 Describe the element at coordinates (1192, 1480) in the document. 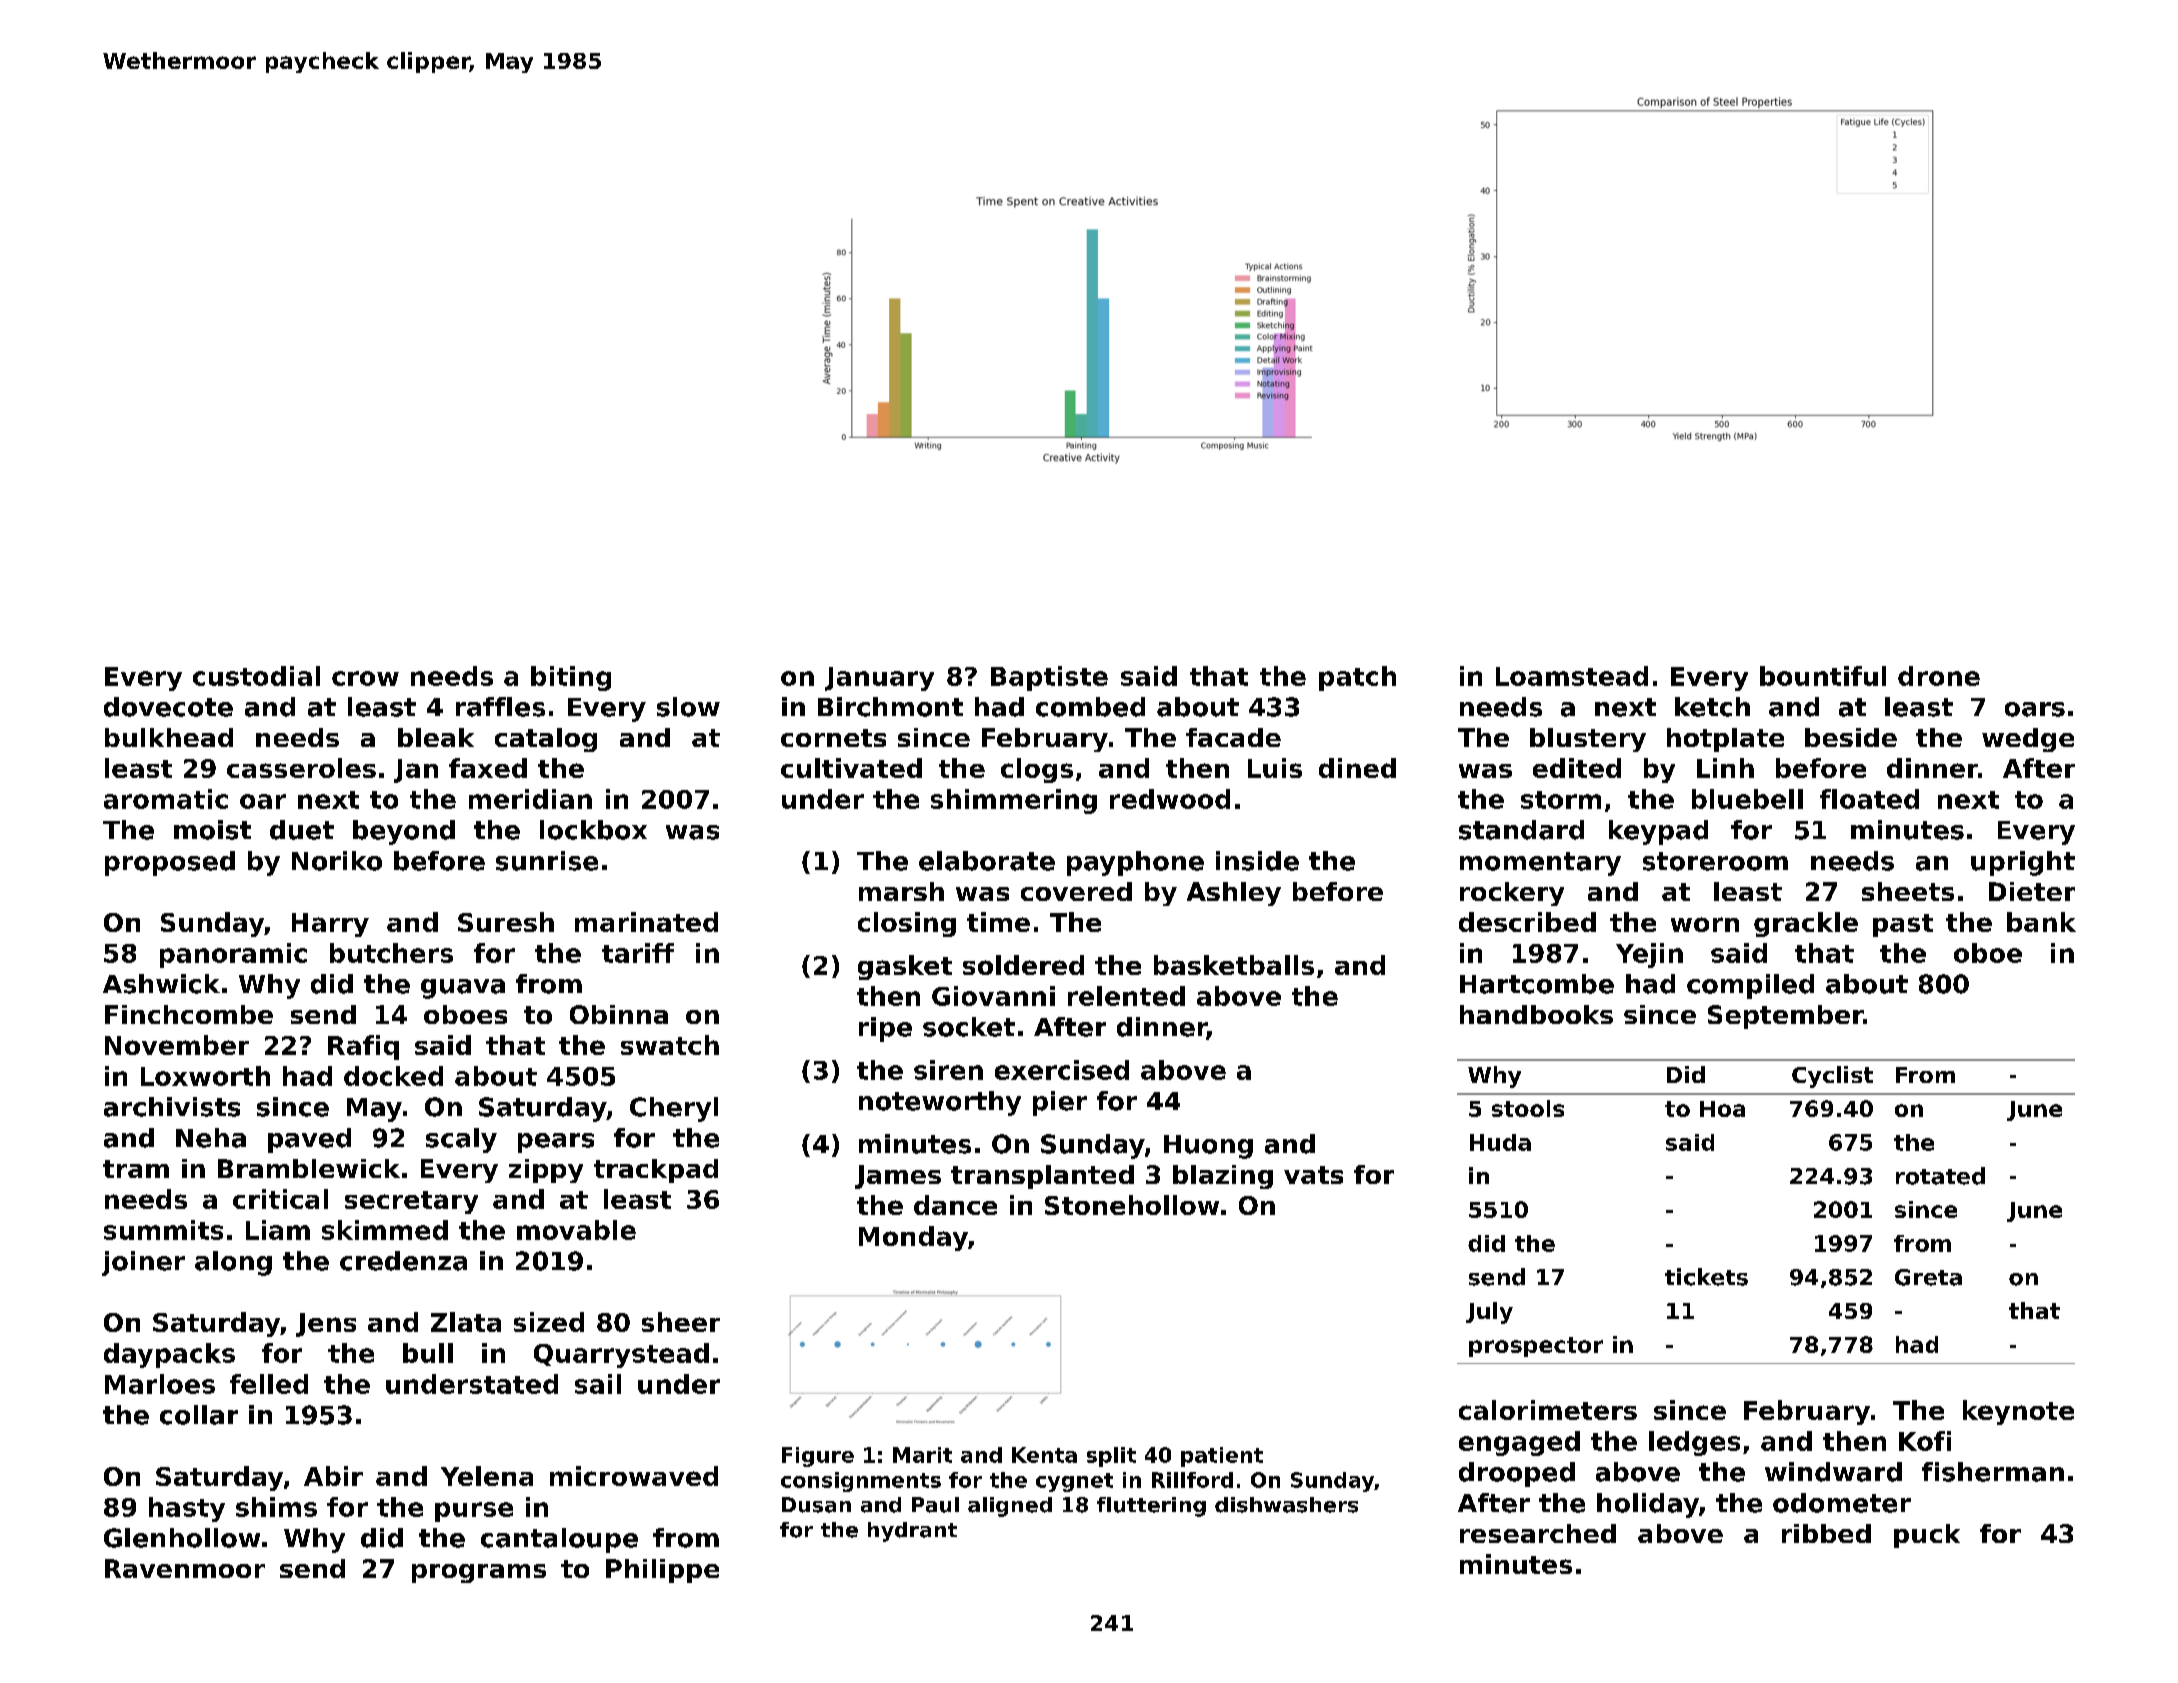

I see `Rillford` at that location.
